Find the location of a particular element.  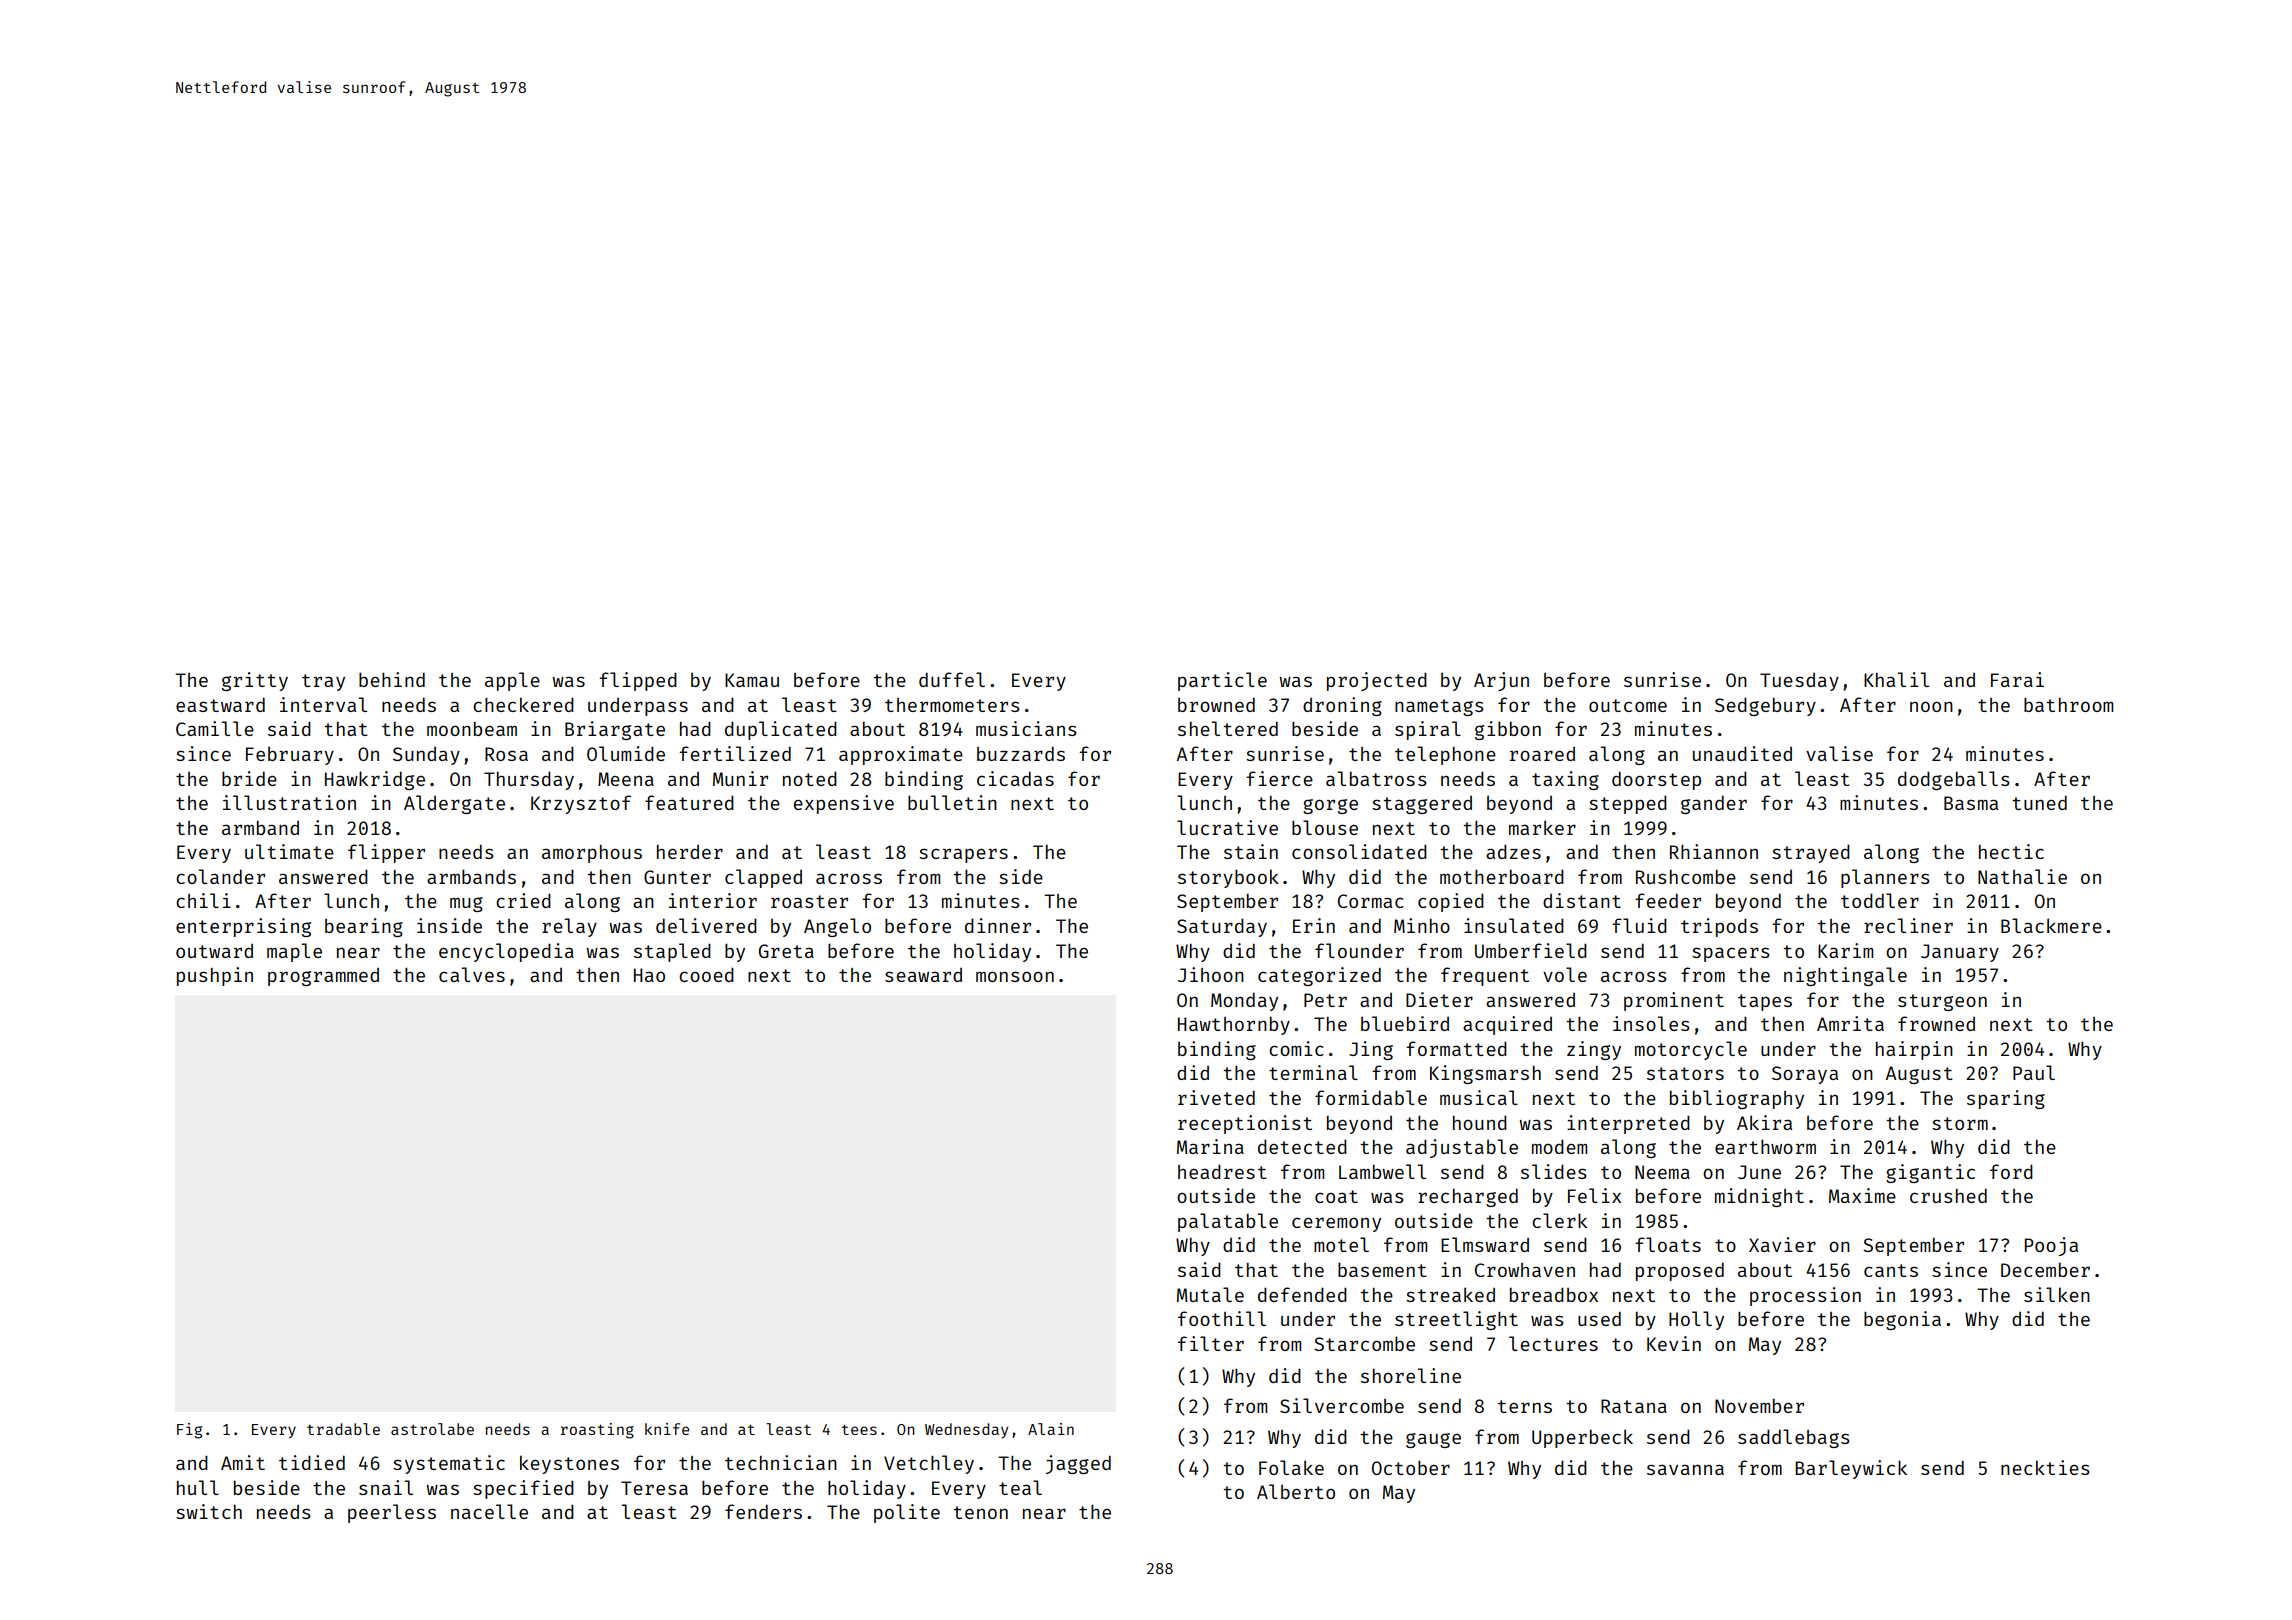

Rhiannon is located at coordinates (1714, 851).
